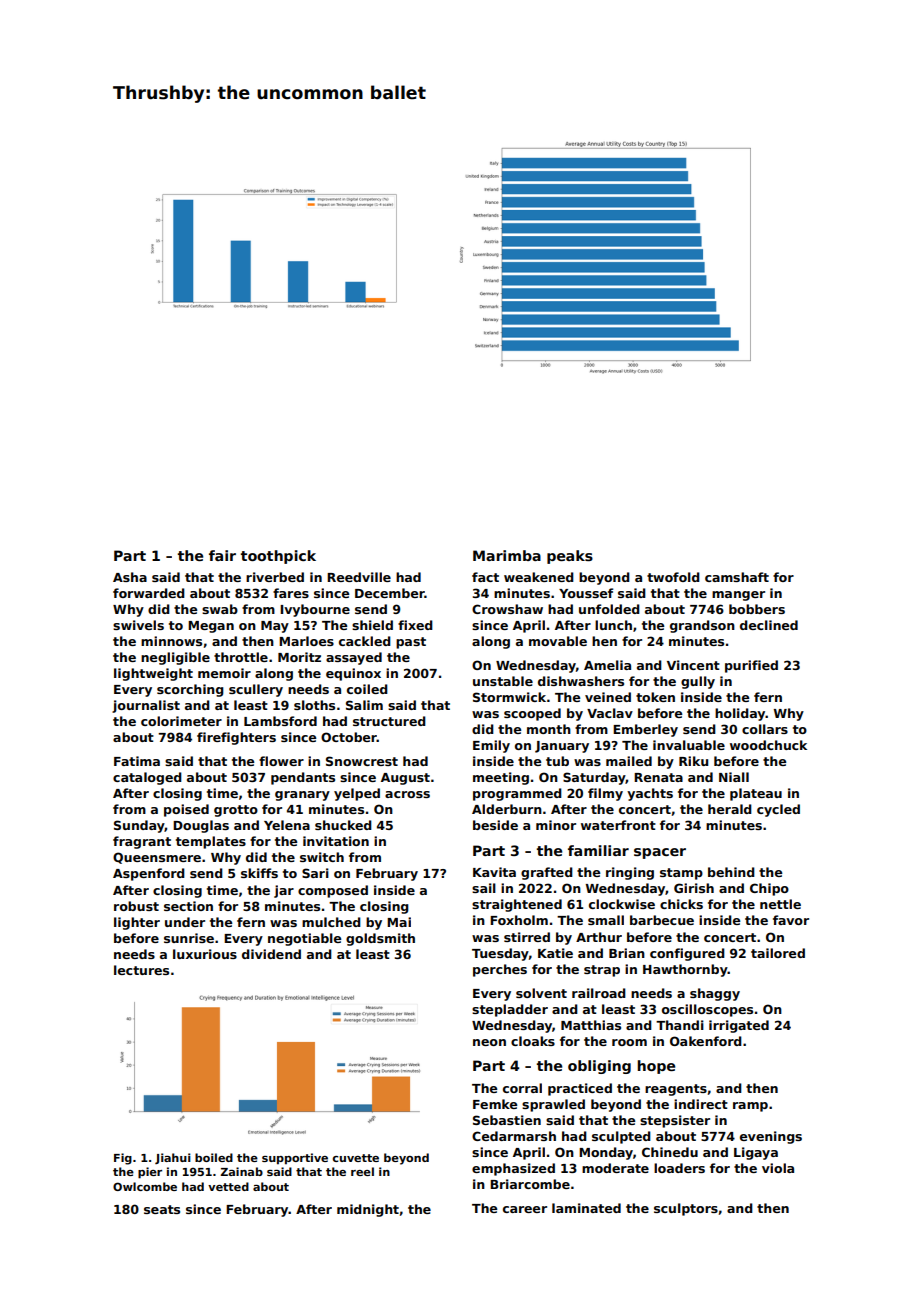  I want to click on chicks, so click(681, 904).
